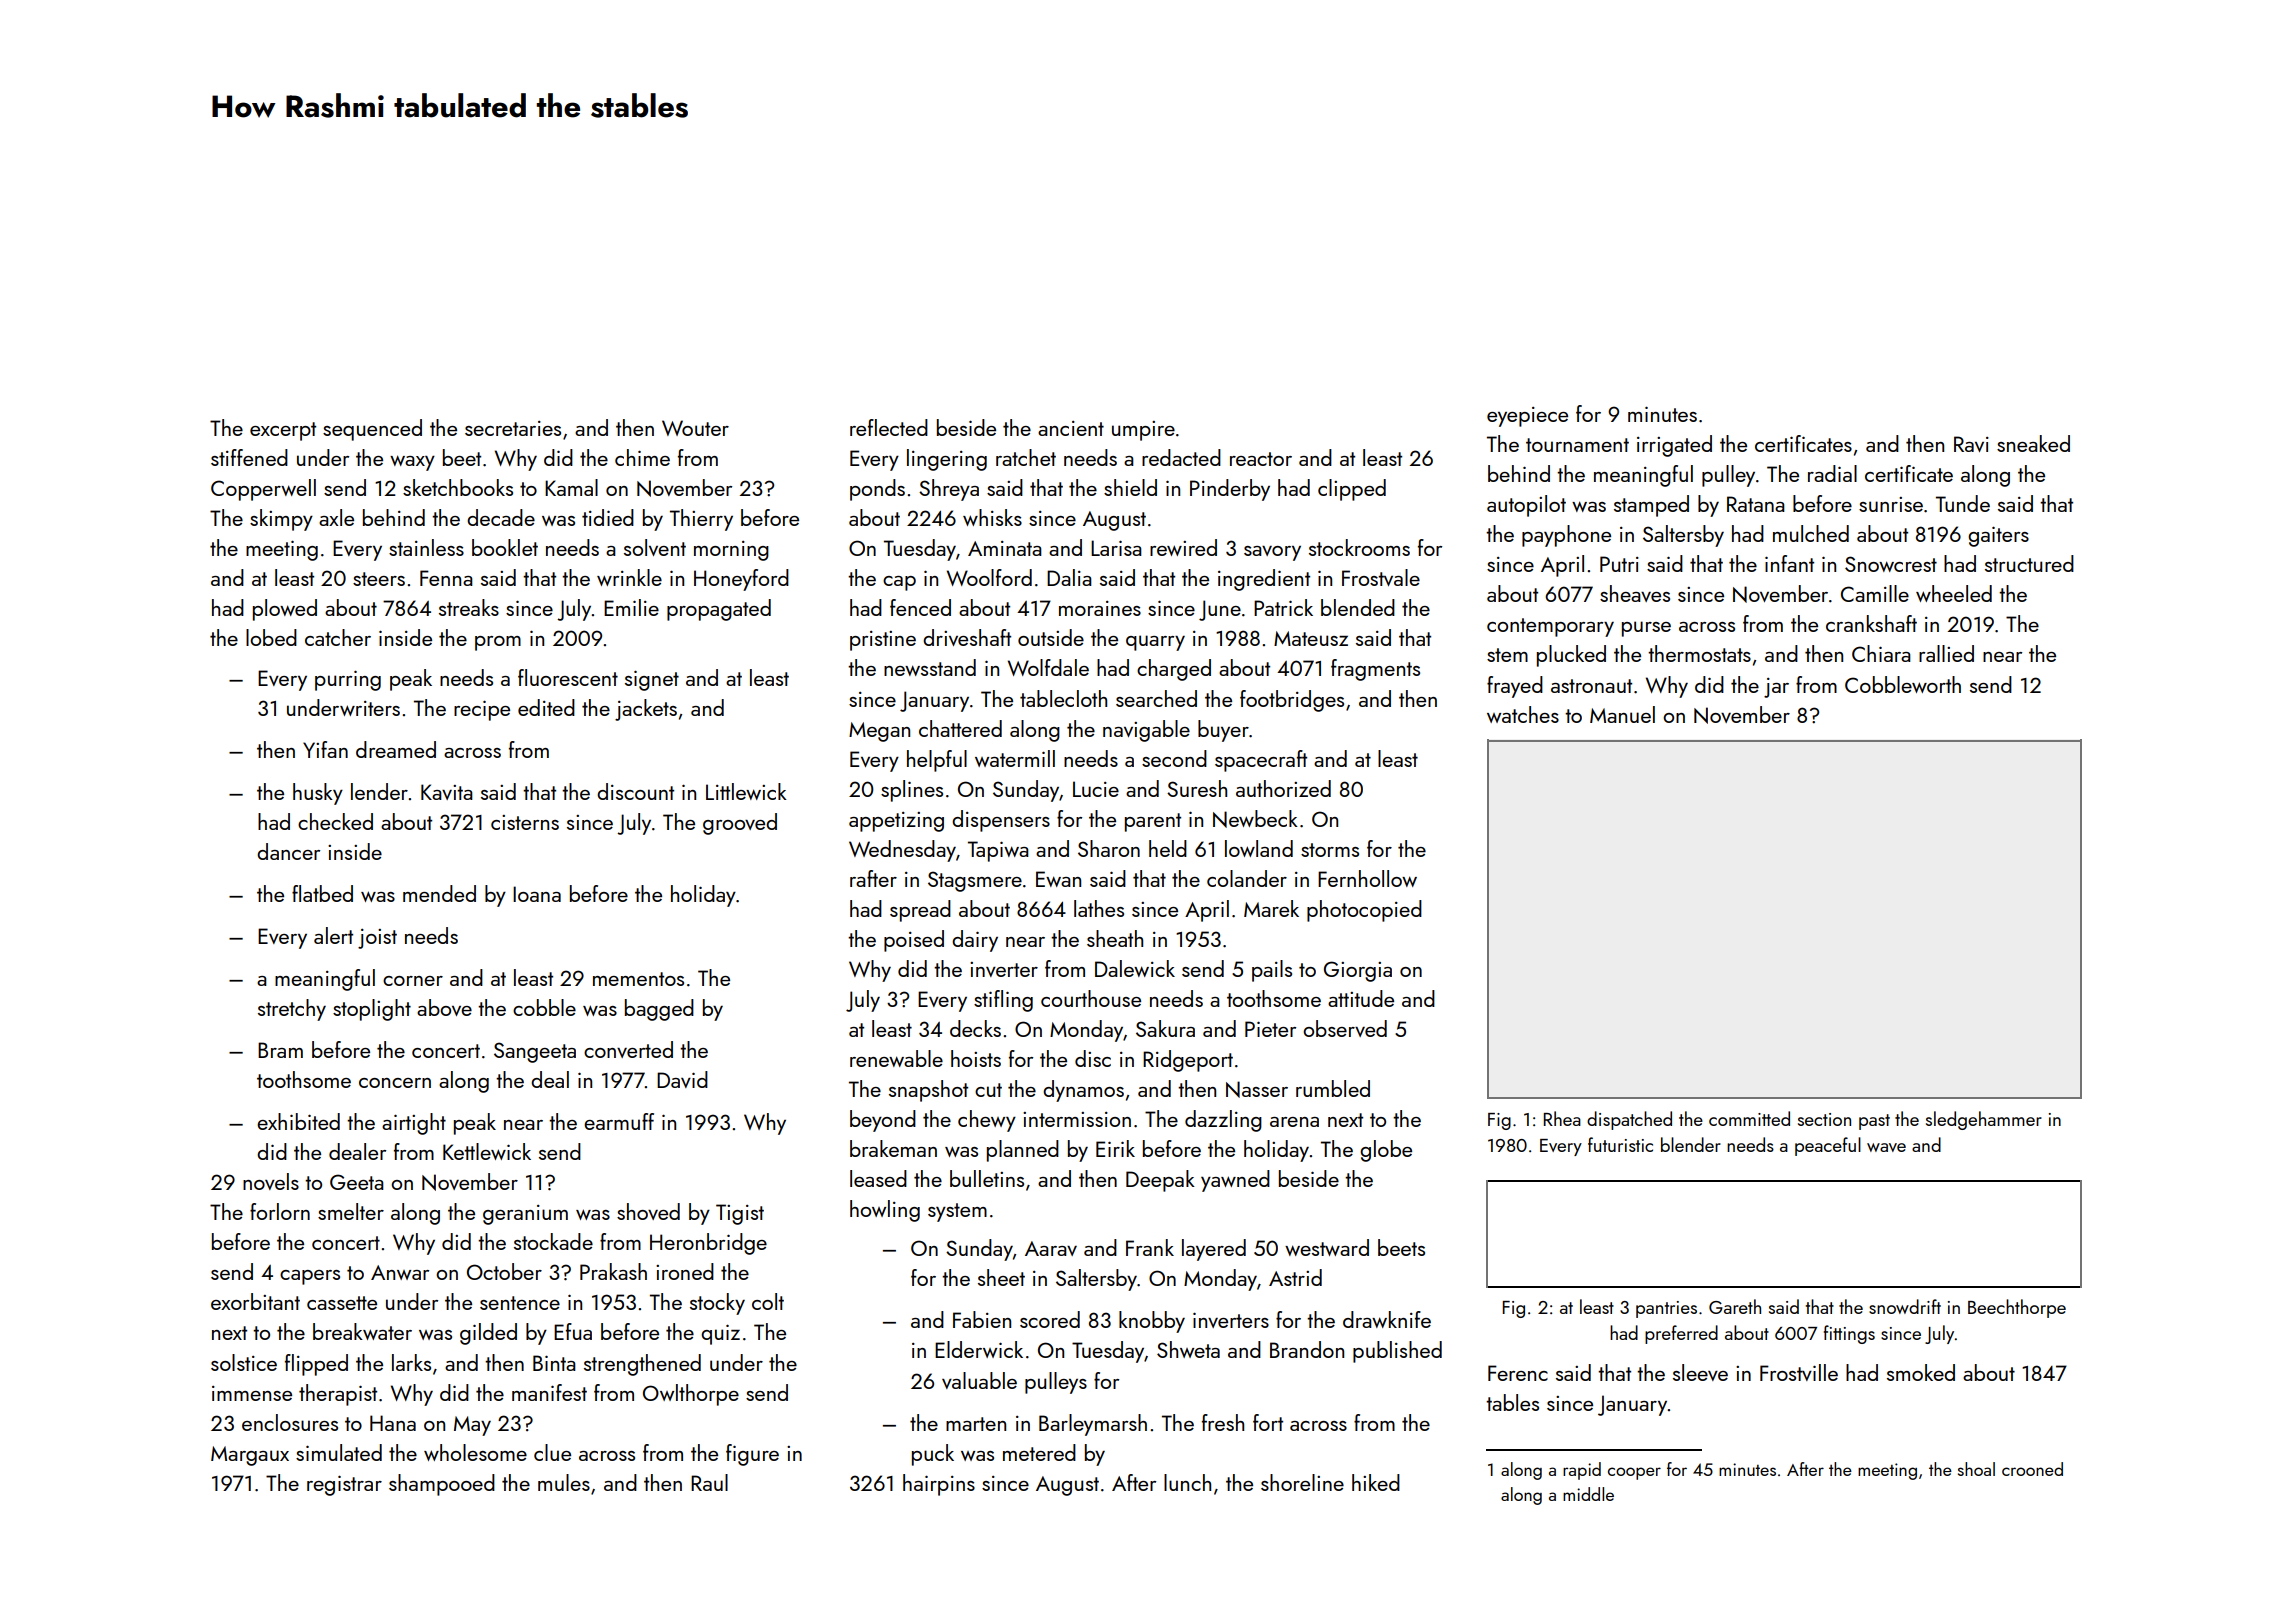  Describe the element at coordinates (987, 1178) in the document. I see `bulletins` at that location.
